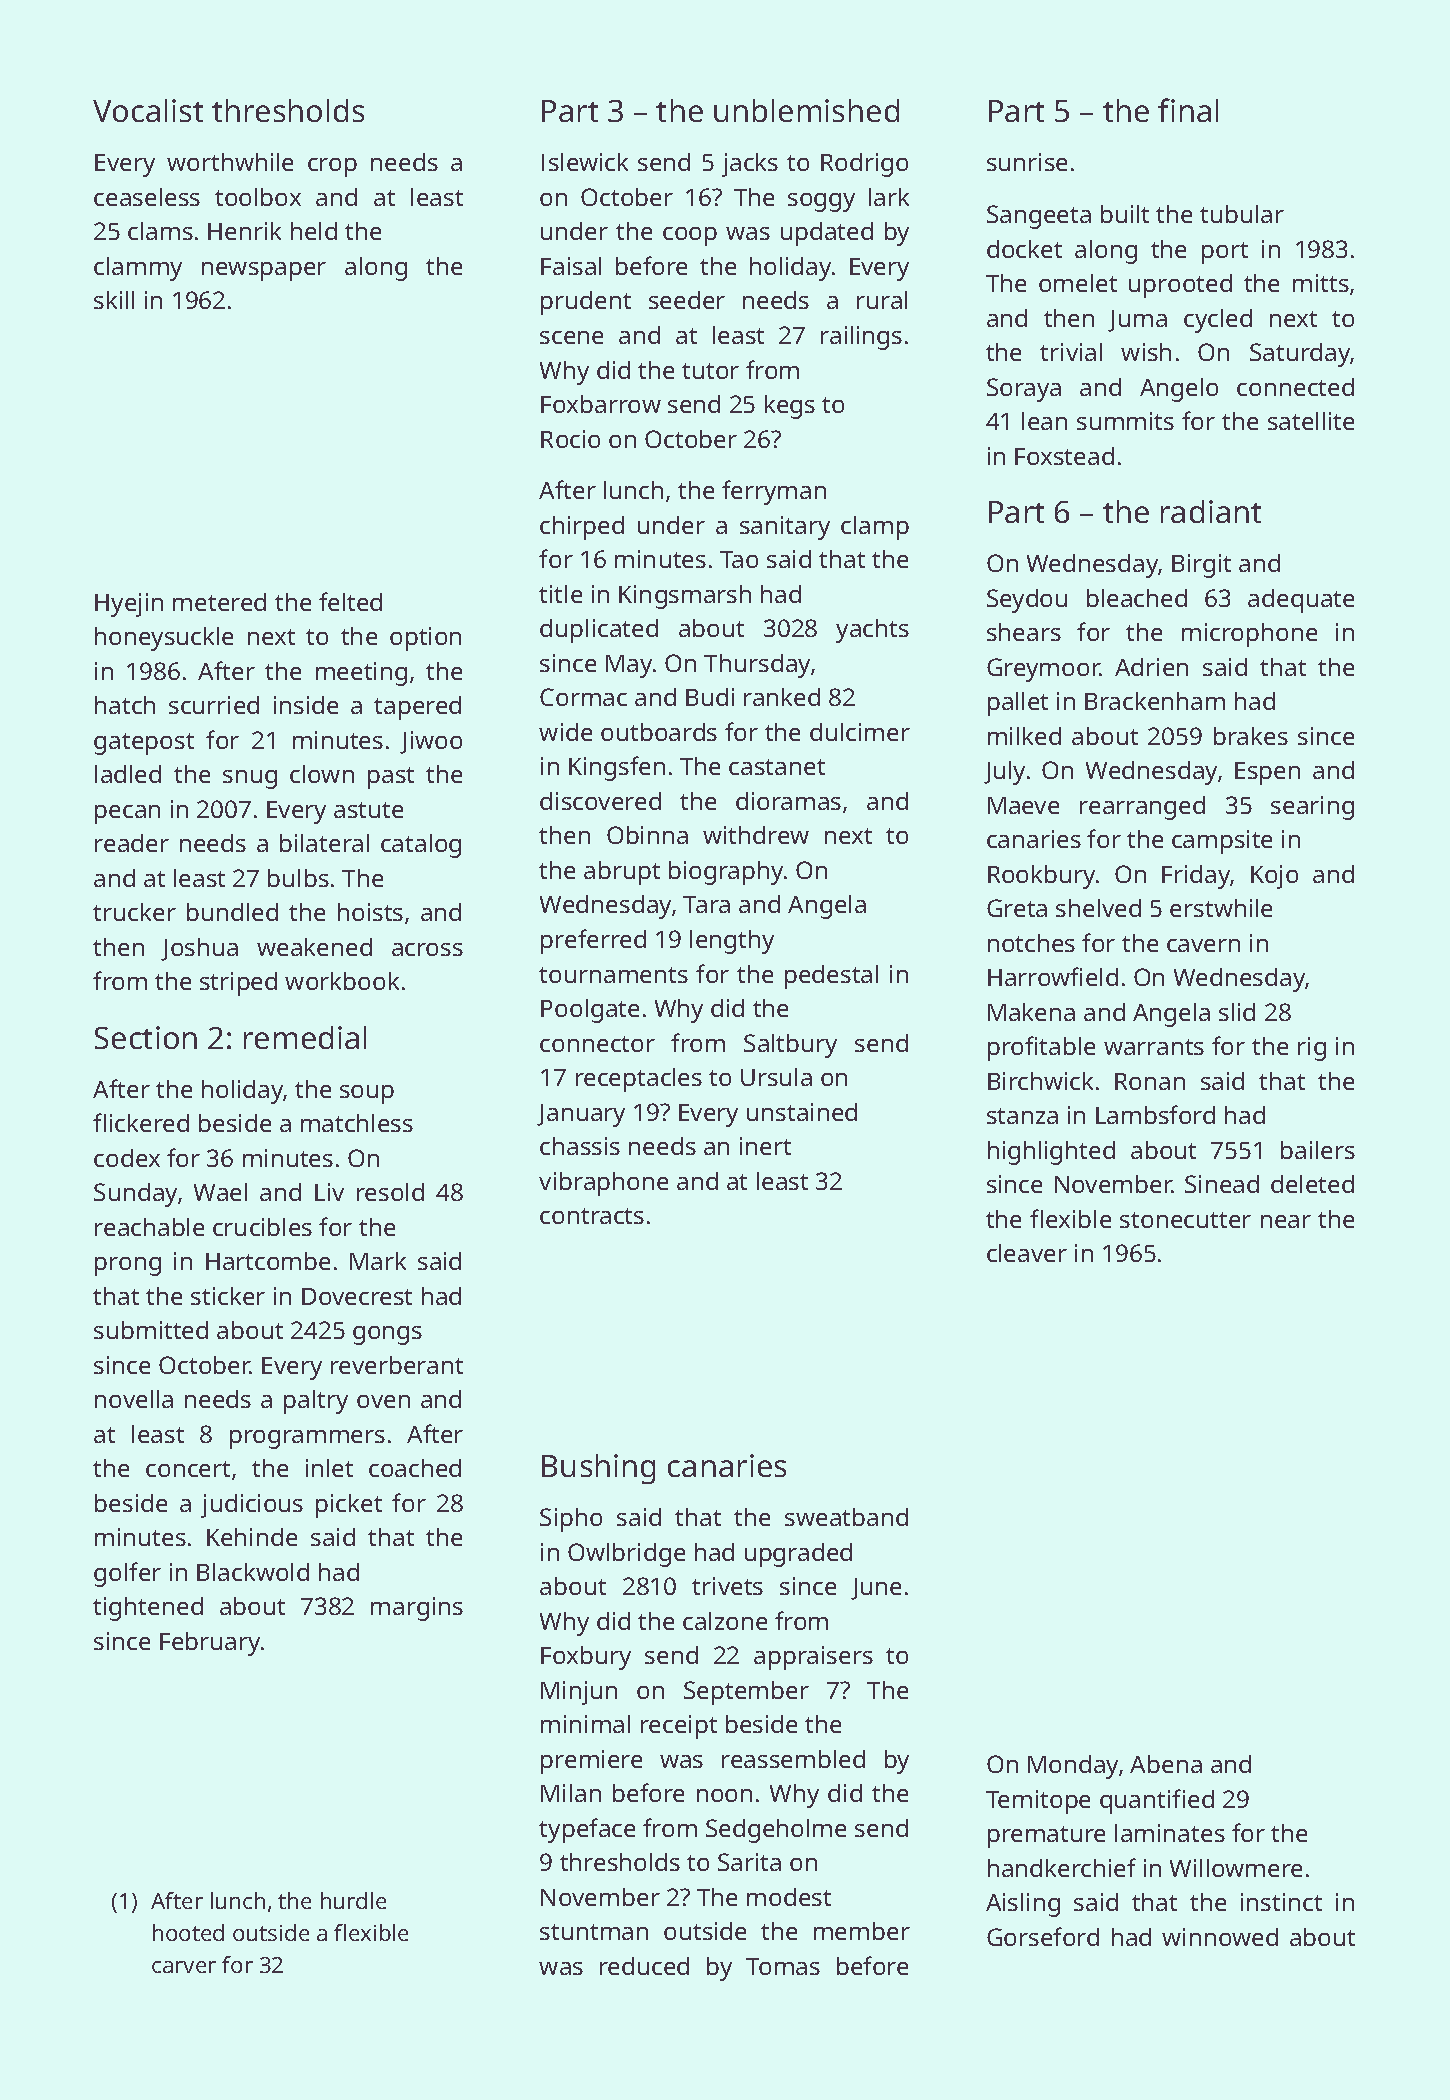 This document has width=1450, height=2100. I want to click on worthwhile, so click(230, 162).
